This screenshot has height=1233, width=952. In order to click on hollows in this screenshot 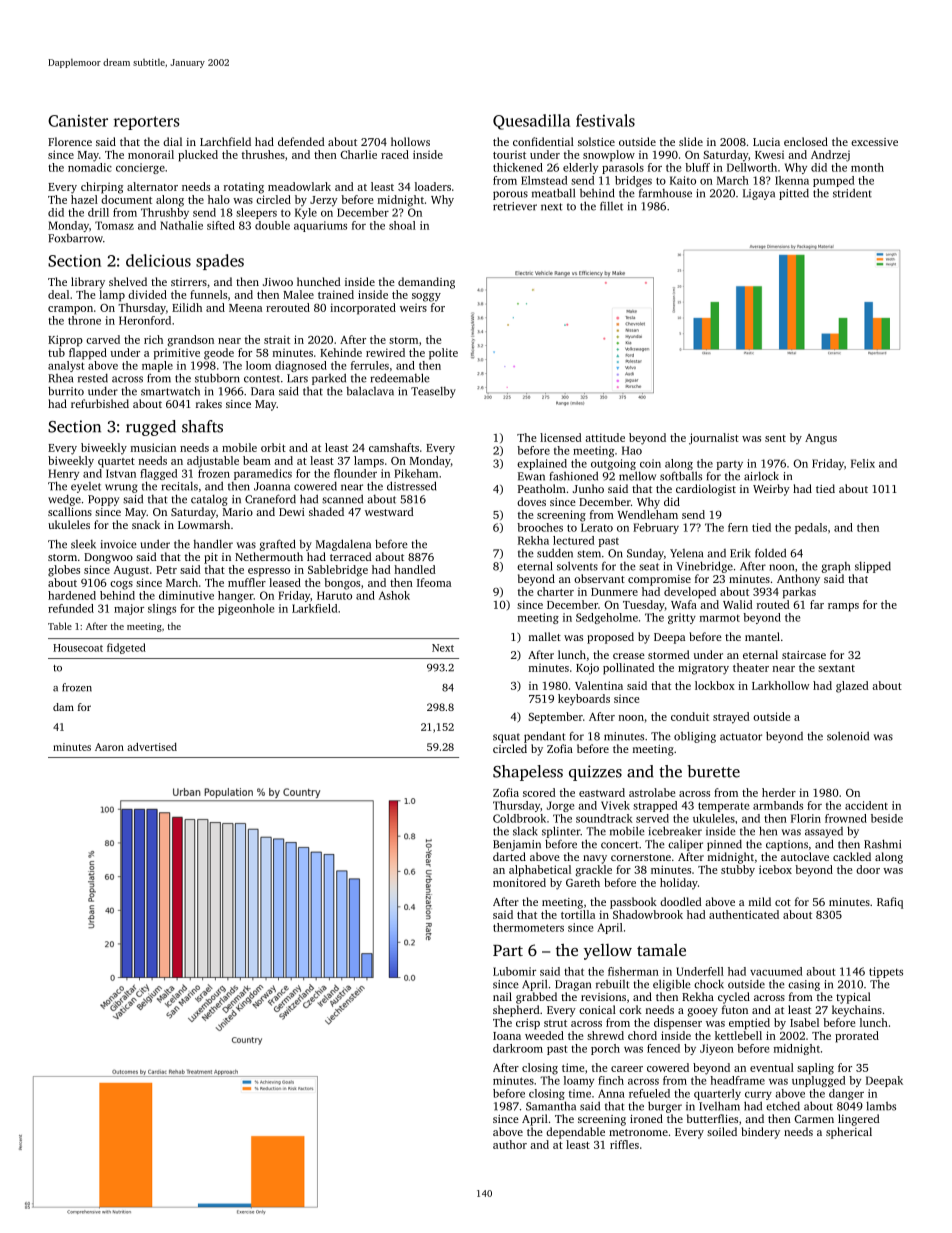, I will do `click(410, 141)`.
